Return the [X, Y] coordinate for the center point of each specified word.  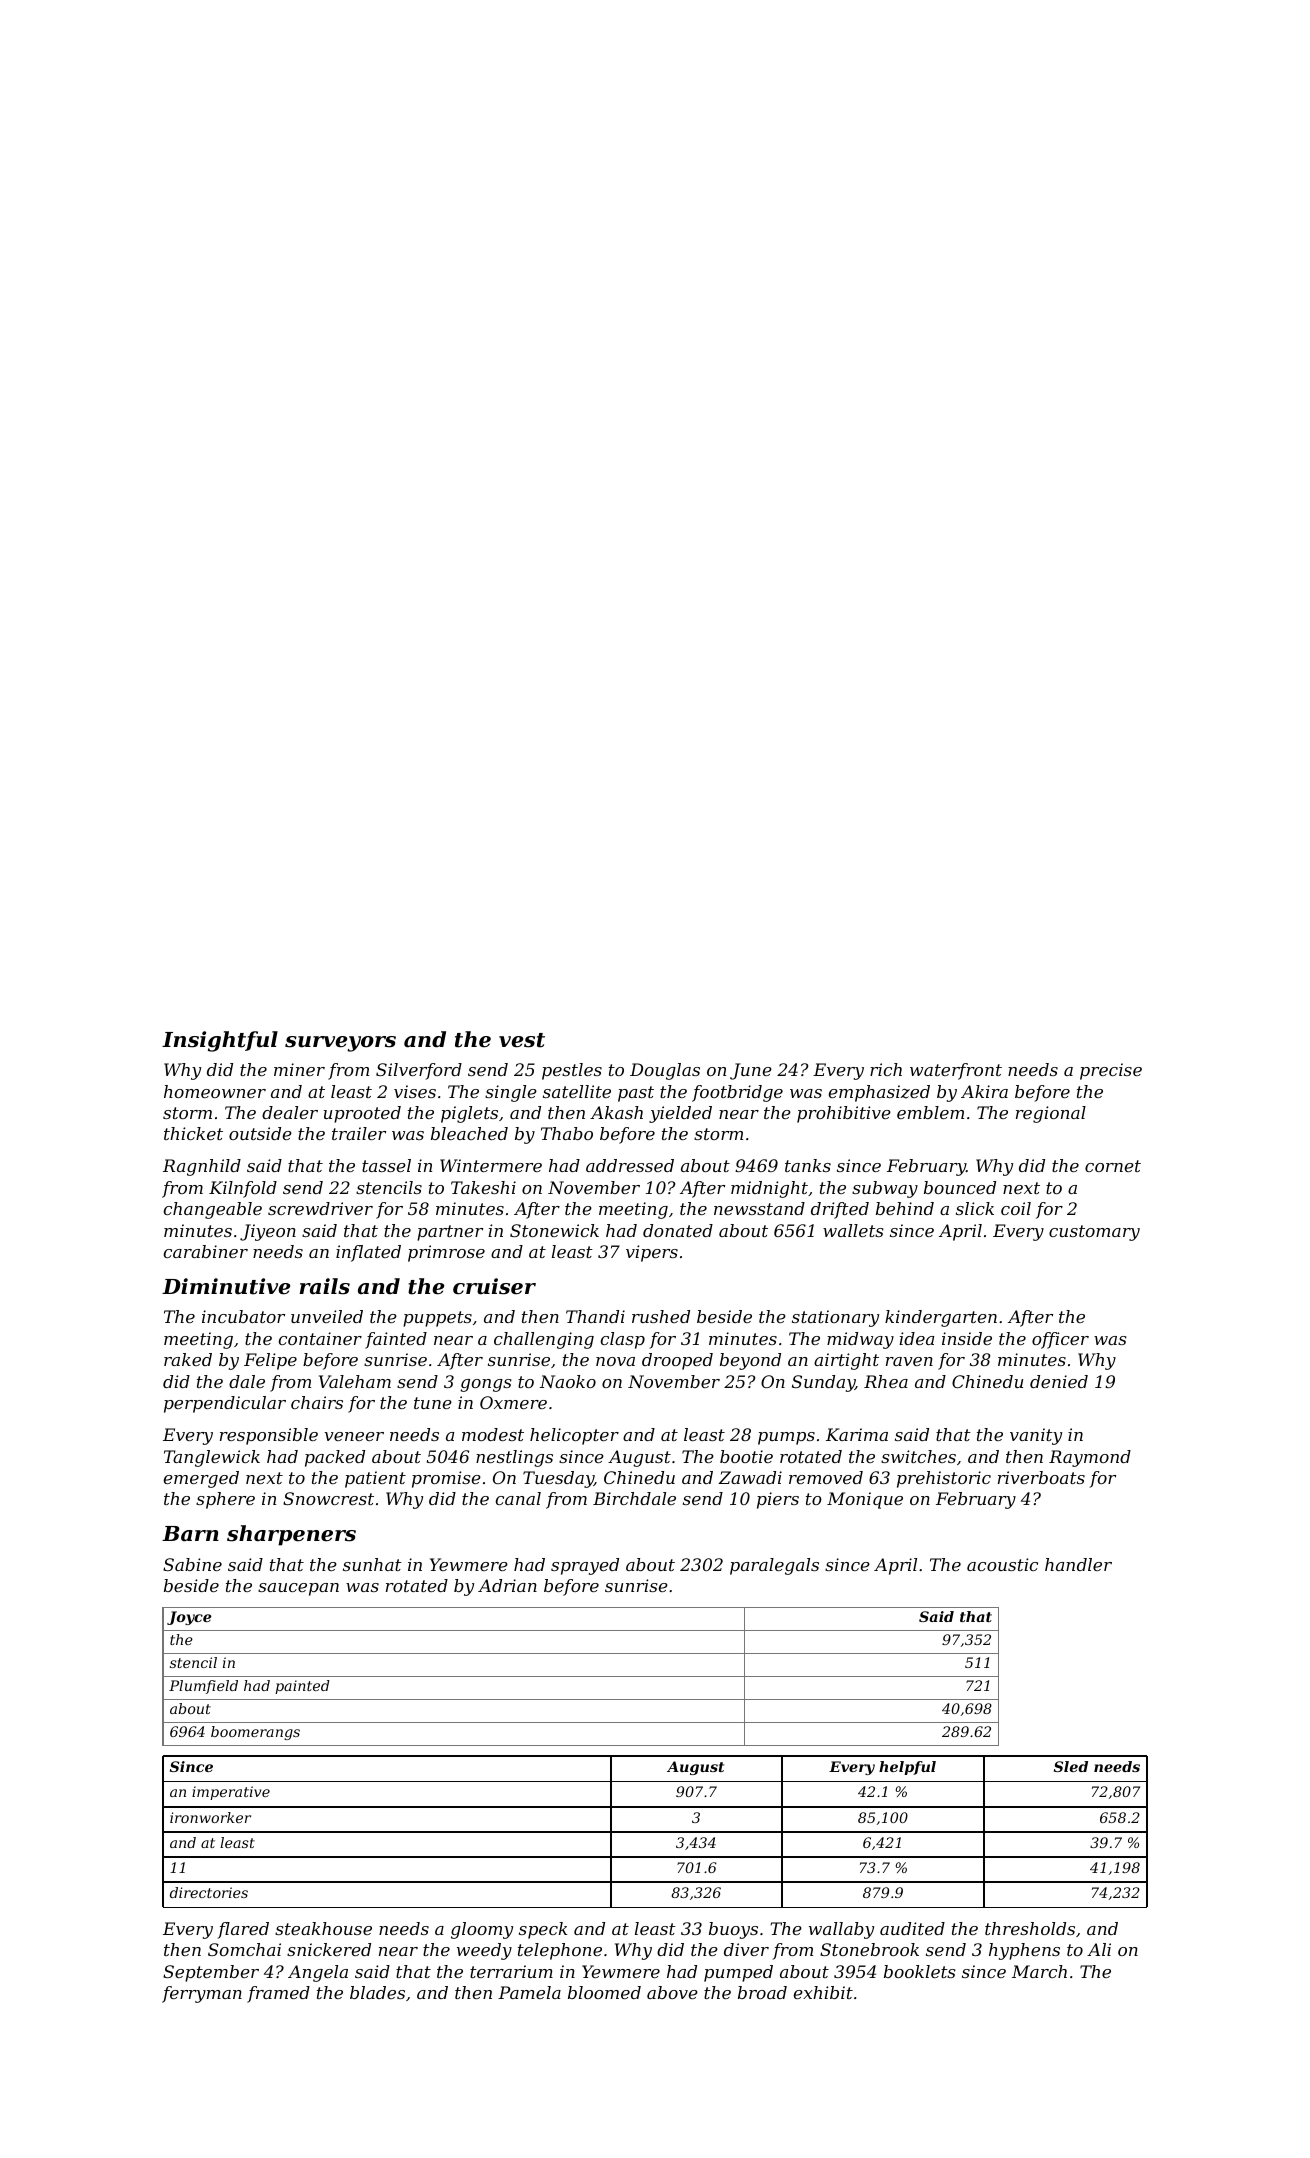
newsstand [759, 1208]
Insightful [220, 1041]
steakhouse [323, 1928]
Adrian [507, 1585]
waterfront [956, 1071]
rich [886, 1069]
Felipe [270, 1361]
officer [1060, 1340]
